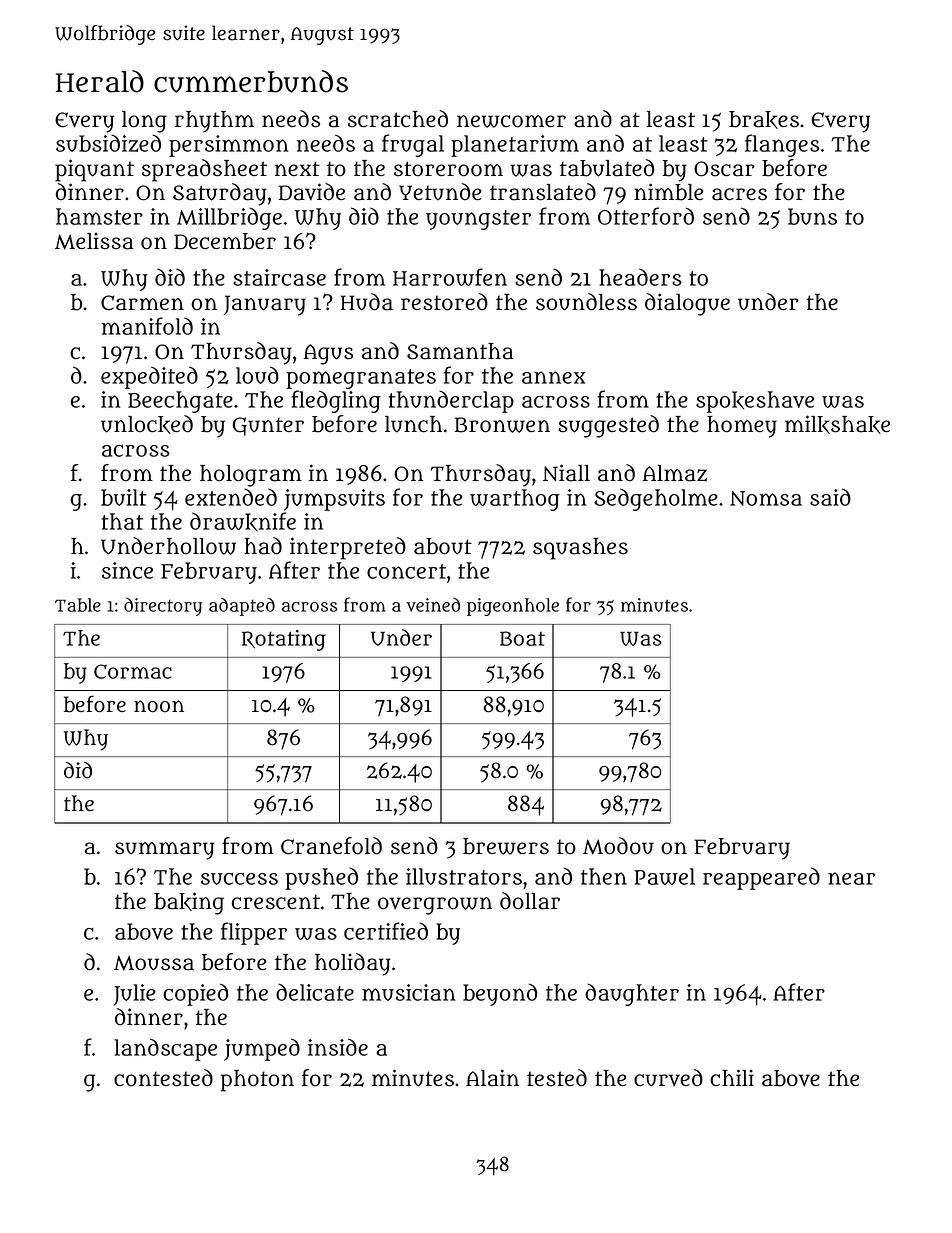  Describe the element at coordinates (732, 1078) in the image. I see `chili` at that location.
